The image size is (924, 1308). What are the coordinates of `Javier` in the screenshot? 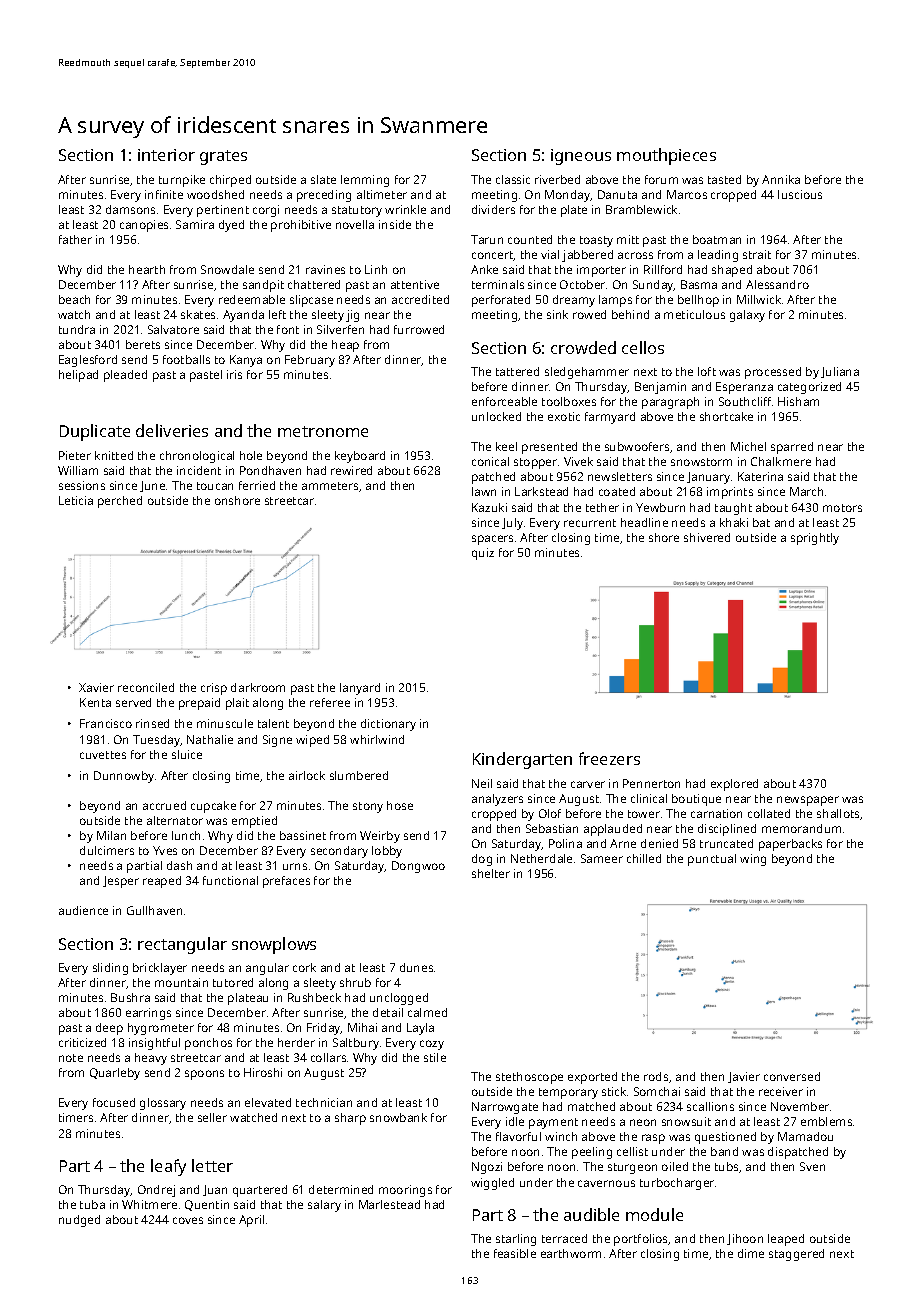 It's located at (744, 1077).
